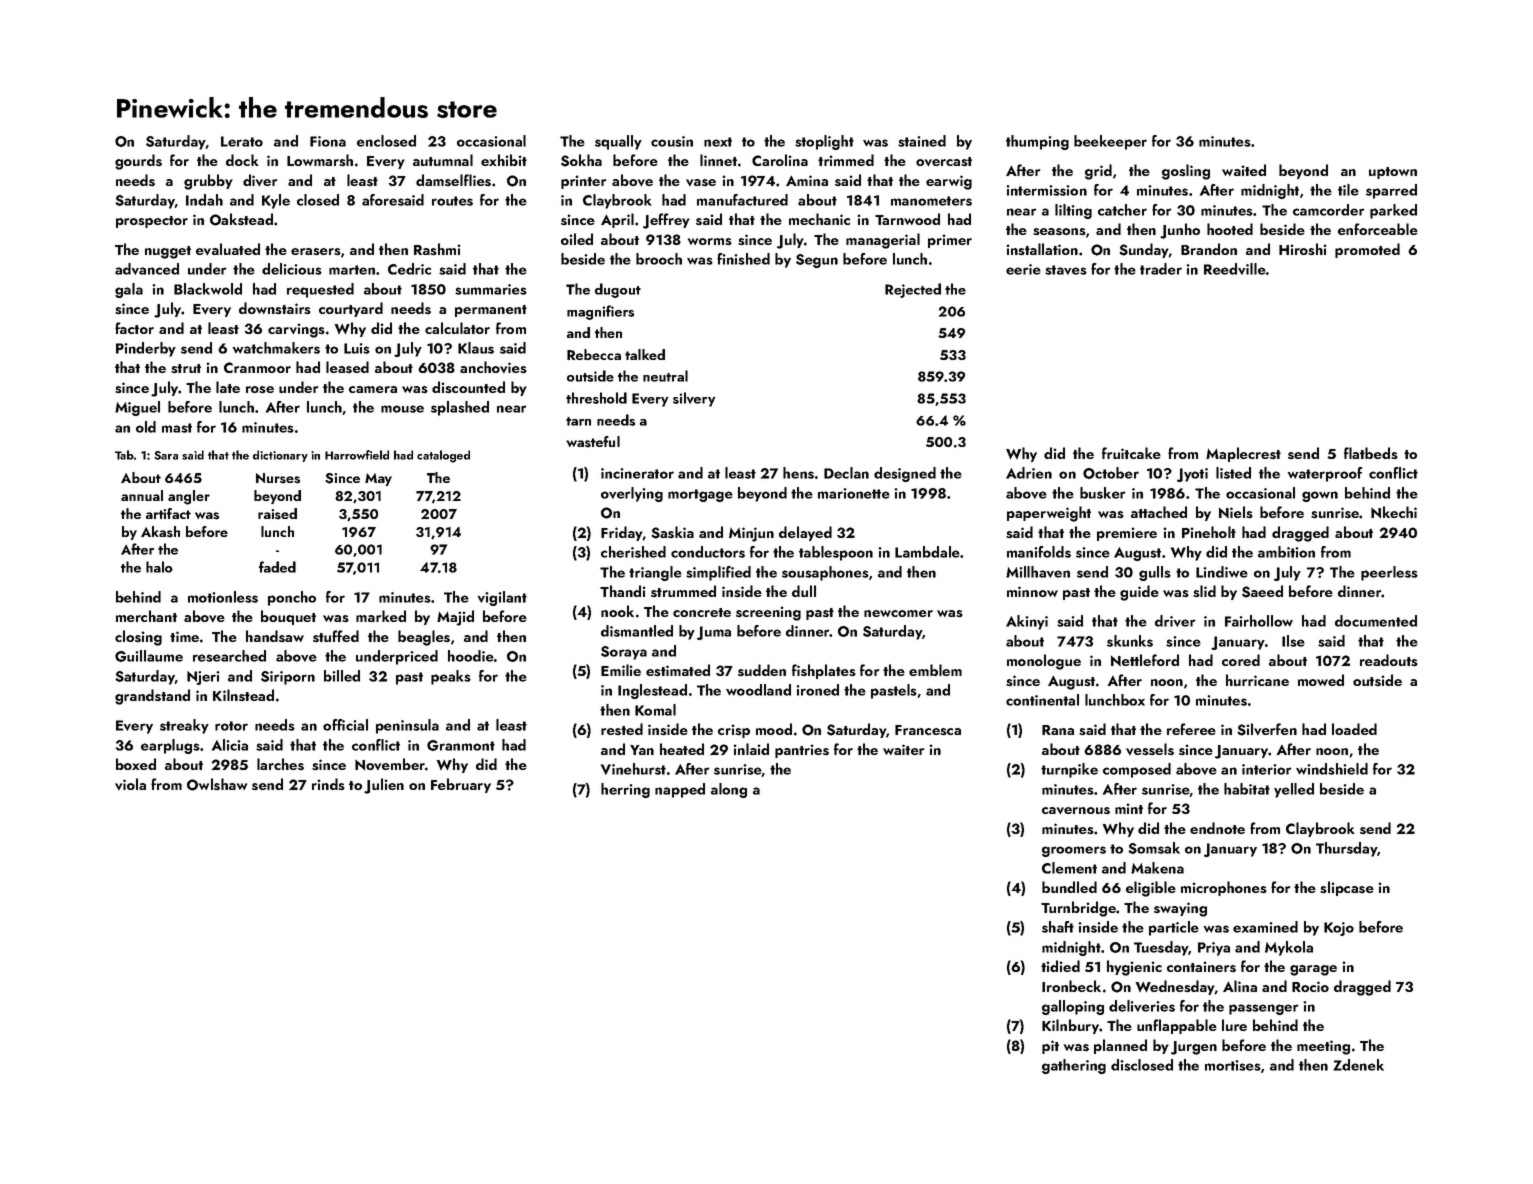 This screenshot has height=1184, width=1533. Describe the element at coordinates (618, 142) in the screenshot. I see `squally` at that location.
